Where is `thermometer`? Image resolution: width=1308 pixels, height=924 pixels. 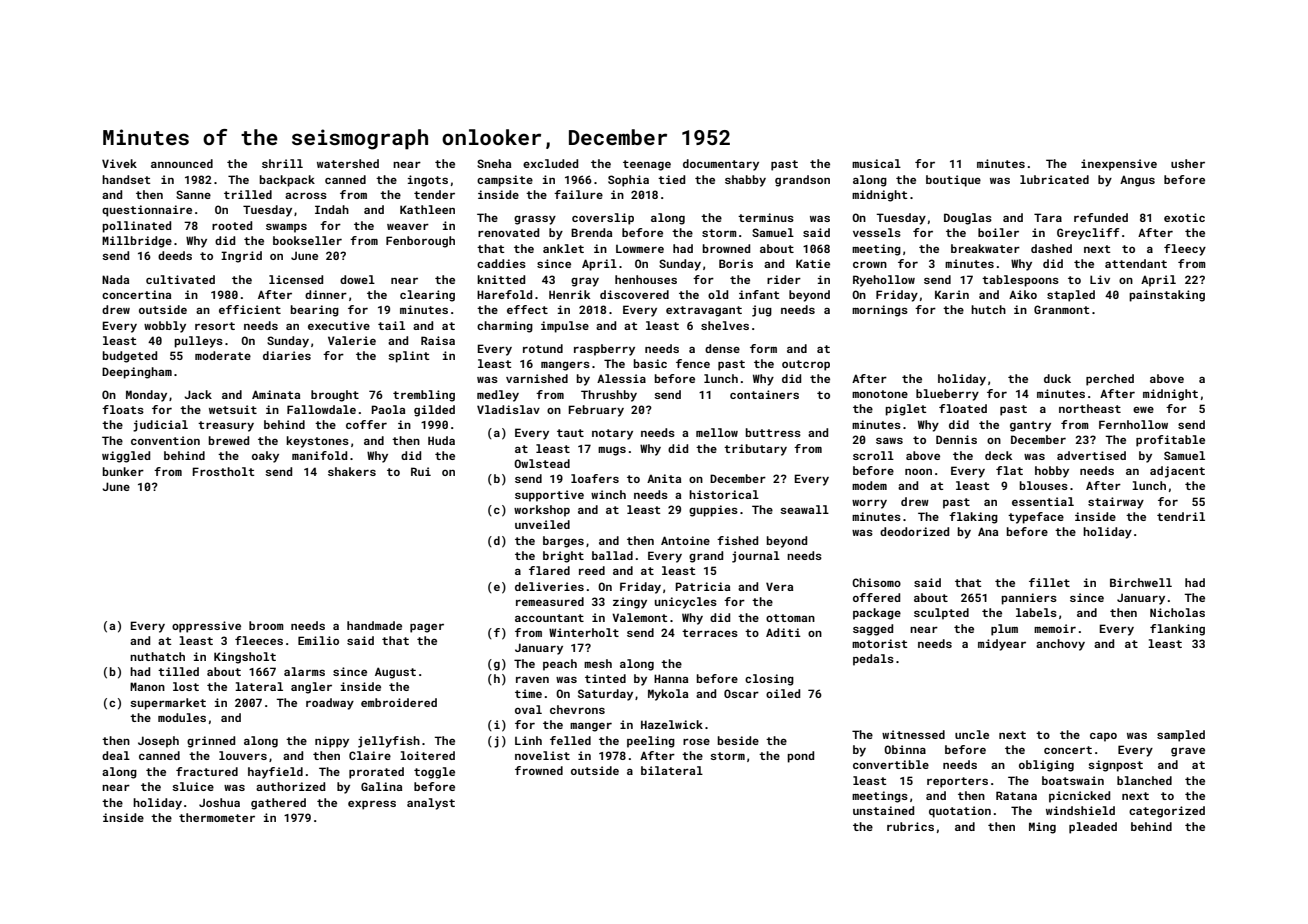
thermometer is located at coordinates (217, 817).
